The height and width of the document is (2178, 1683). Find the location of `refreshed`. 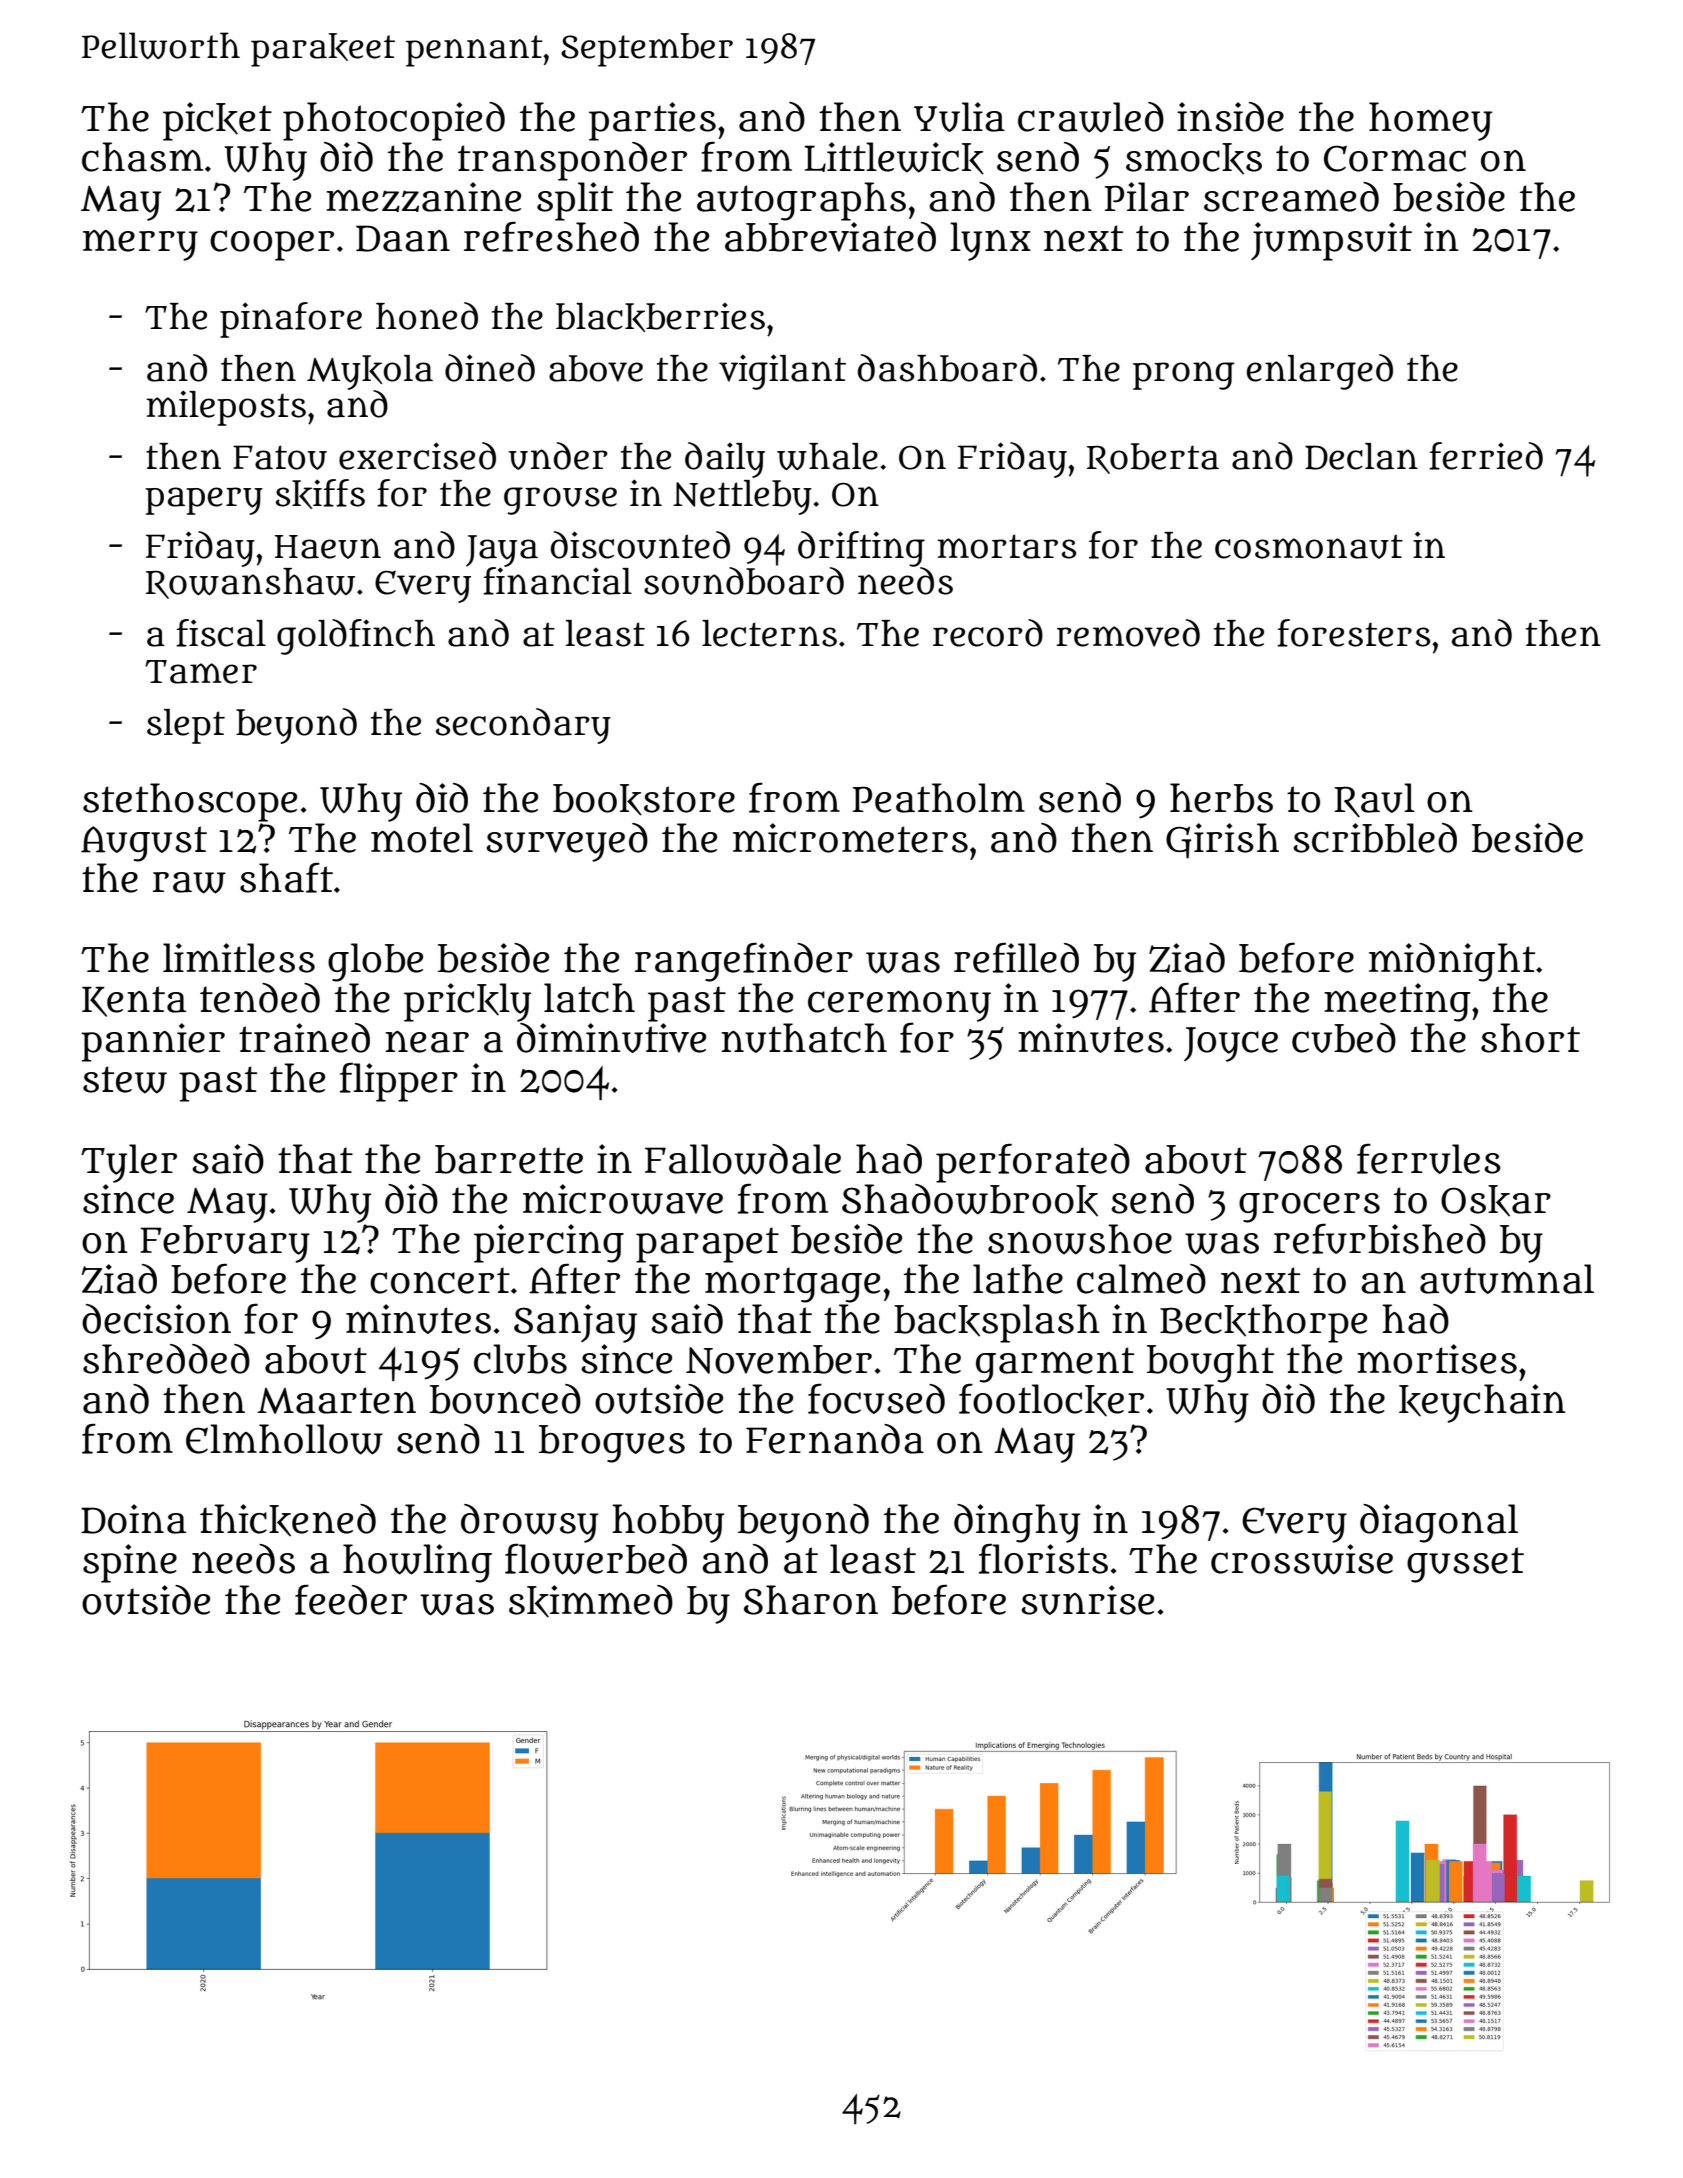

refreshed is located at coordinates (551, 237).
